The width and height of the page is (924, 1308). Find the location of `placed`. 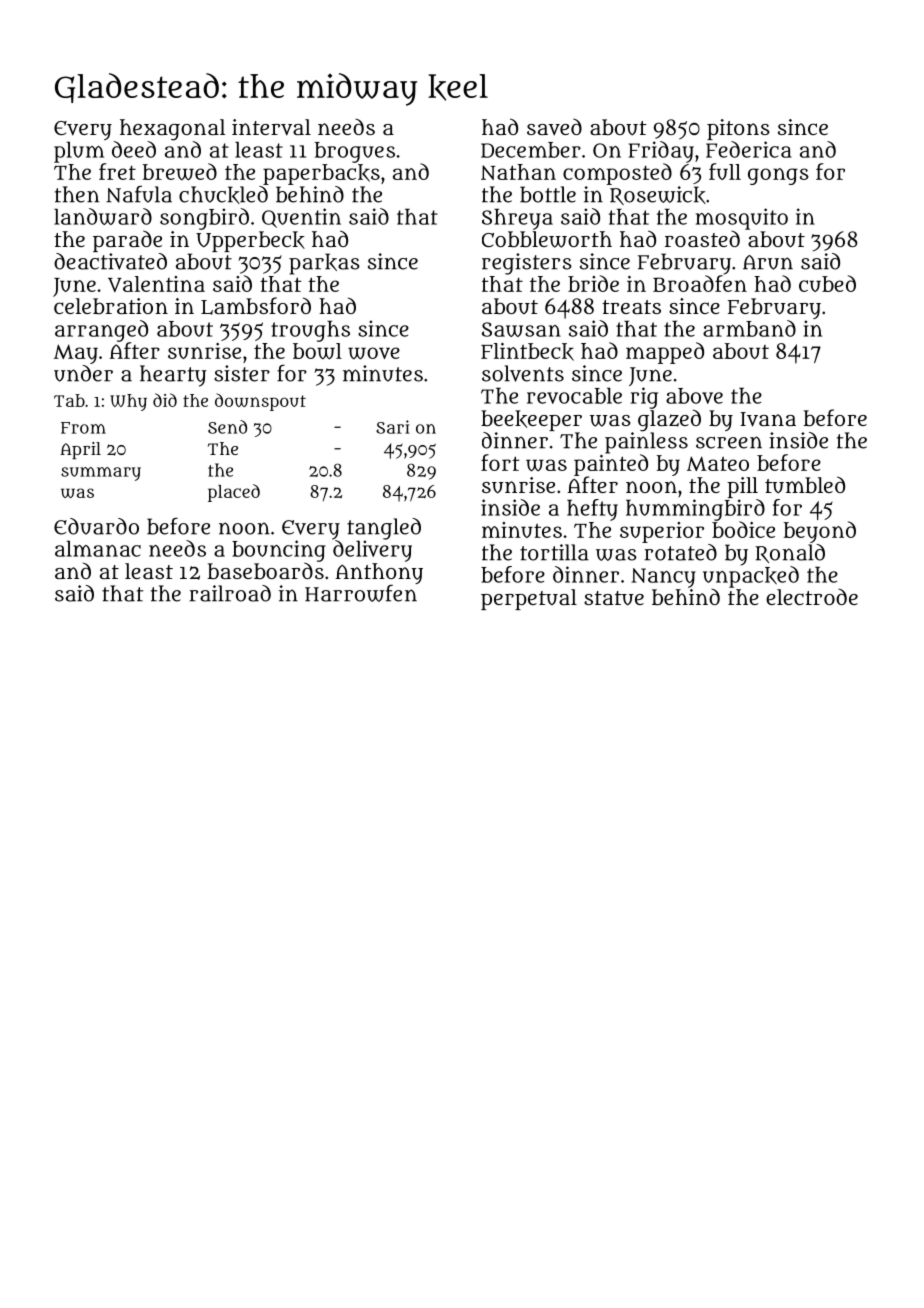

placed is located at coordinates (234, 493).
